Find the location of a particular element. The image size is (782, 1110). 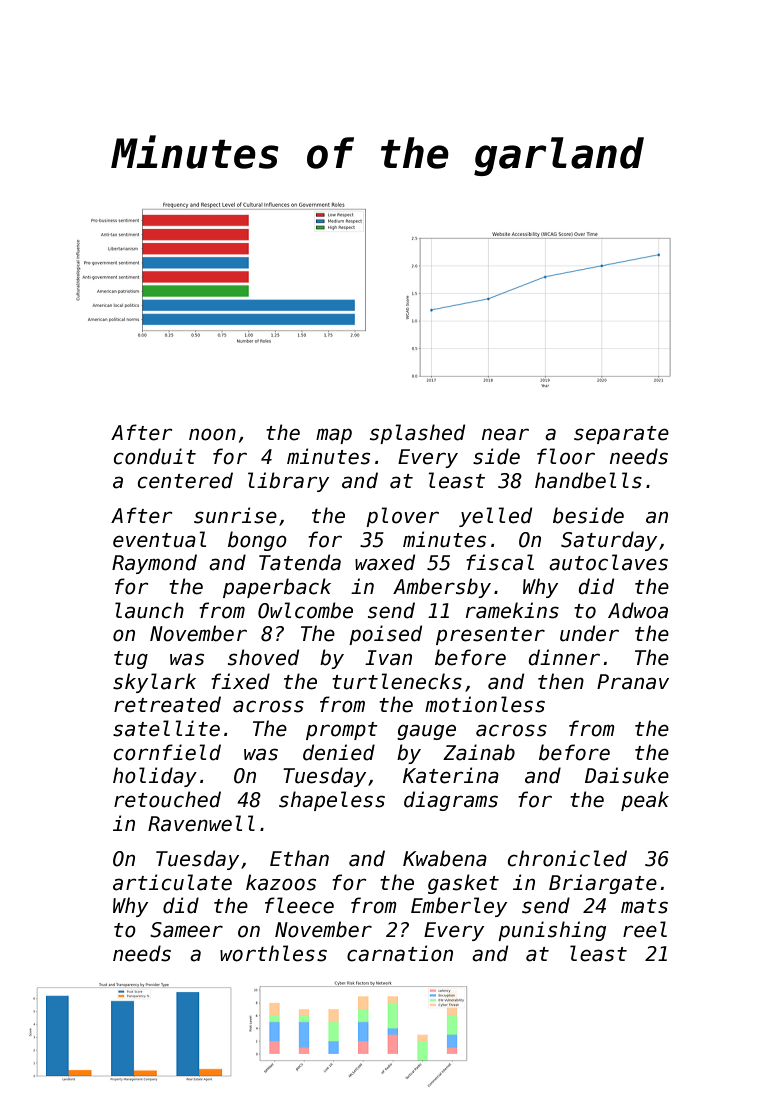

tug is located at coordinates (131, 660).
